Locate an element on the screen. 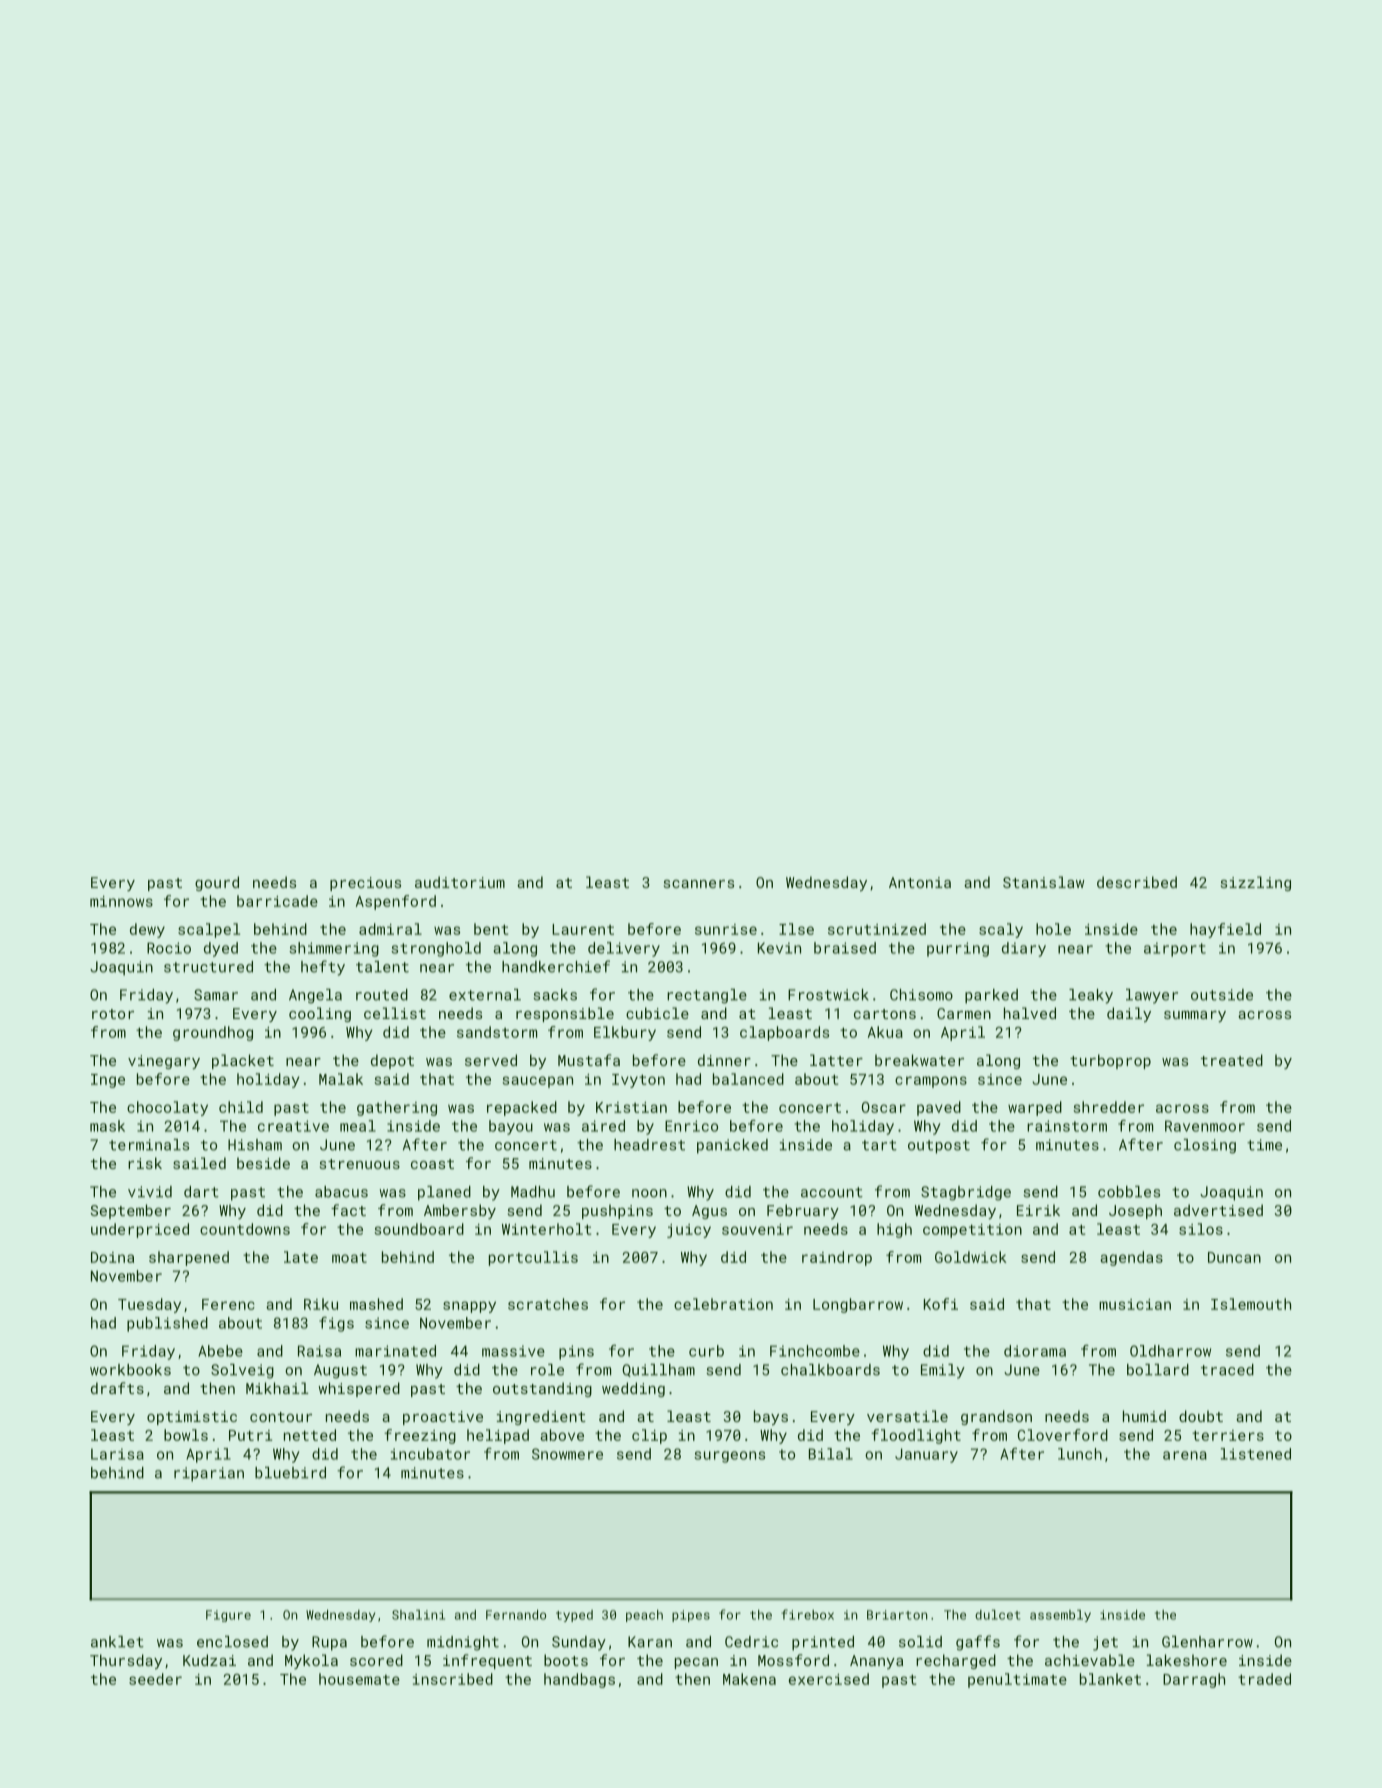  late is located at coordinates (301, 1257).
